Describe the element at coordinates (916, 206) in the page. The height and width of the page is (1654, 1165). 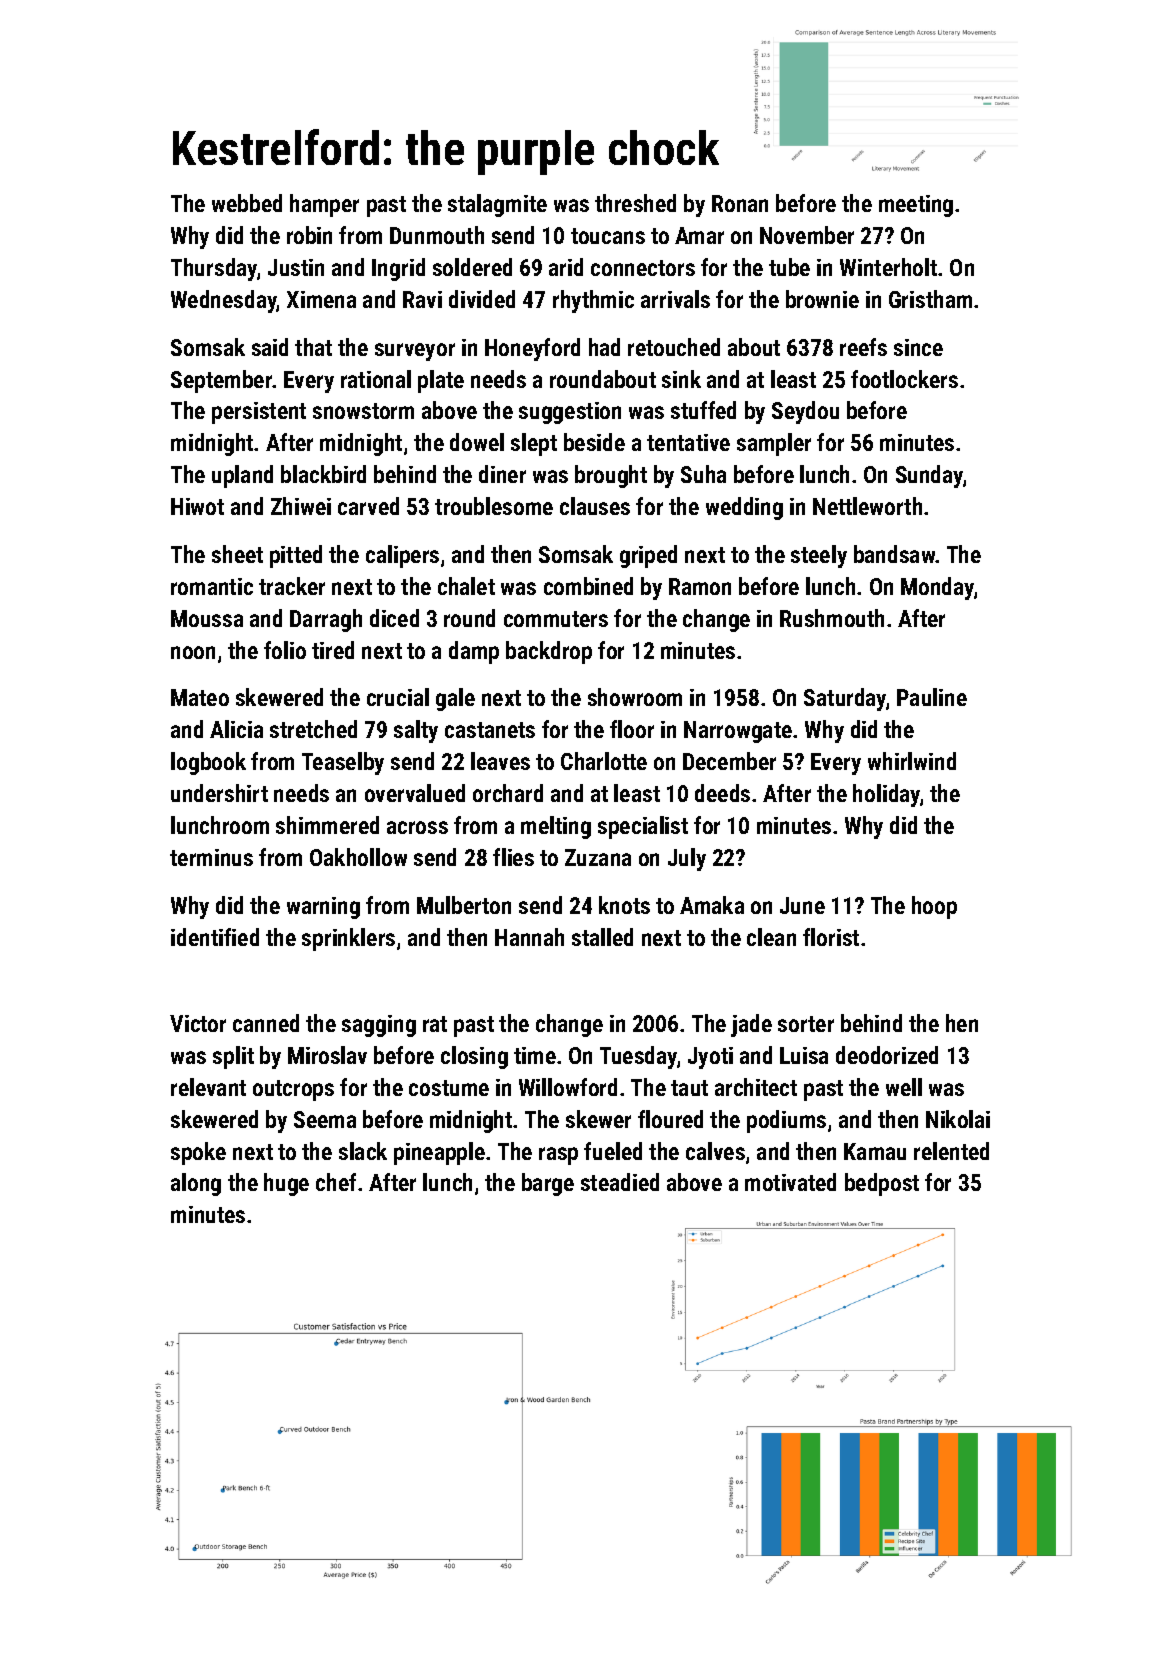
I see `meeting` at that location.
